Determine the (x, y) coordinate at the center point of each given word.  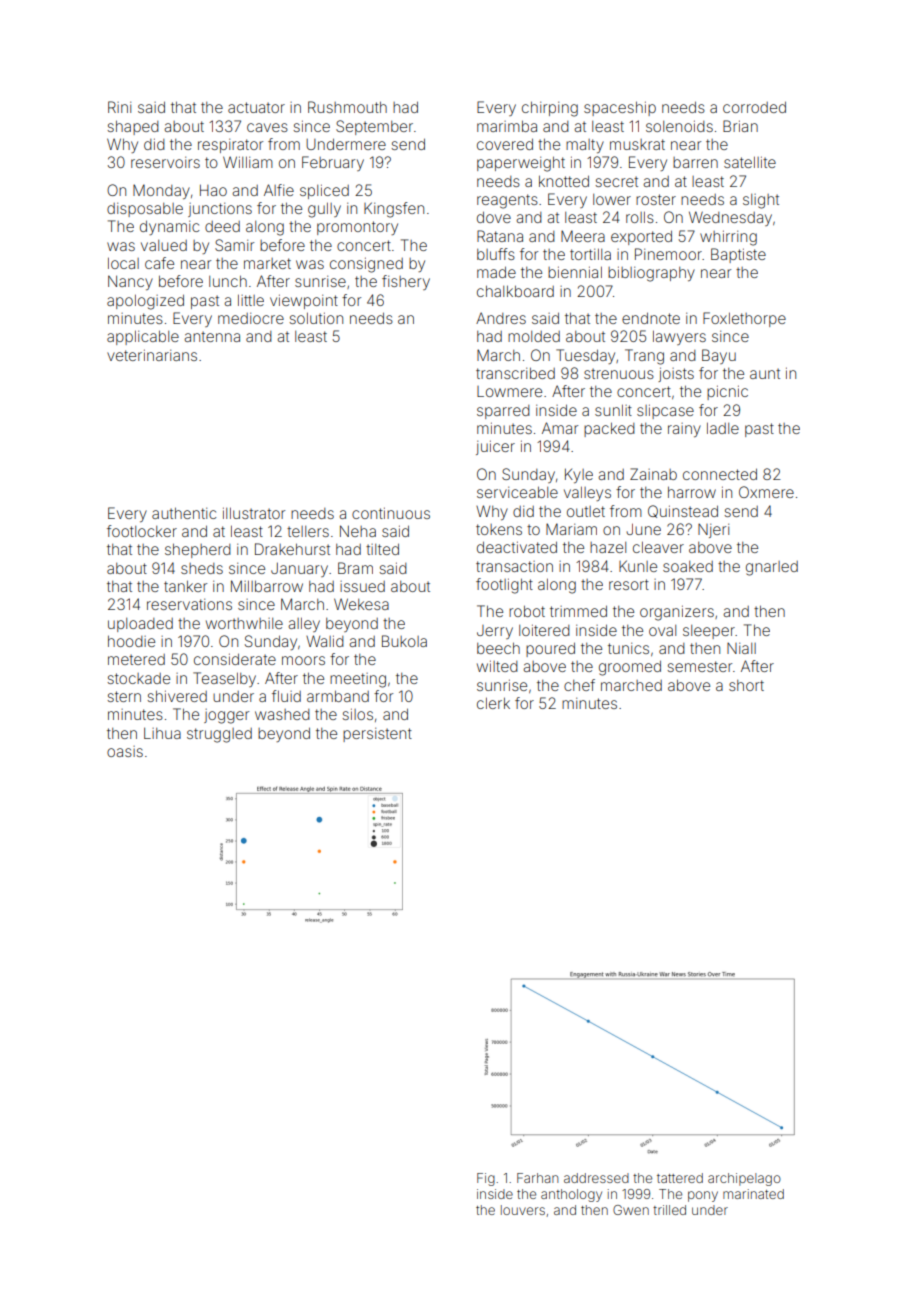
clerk (493, 703)
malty (585, 146)
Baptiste (738, 255)
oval (662, 630)
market (267, 263)
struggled (219, 735)
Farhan (537, 1178)
